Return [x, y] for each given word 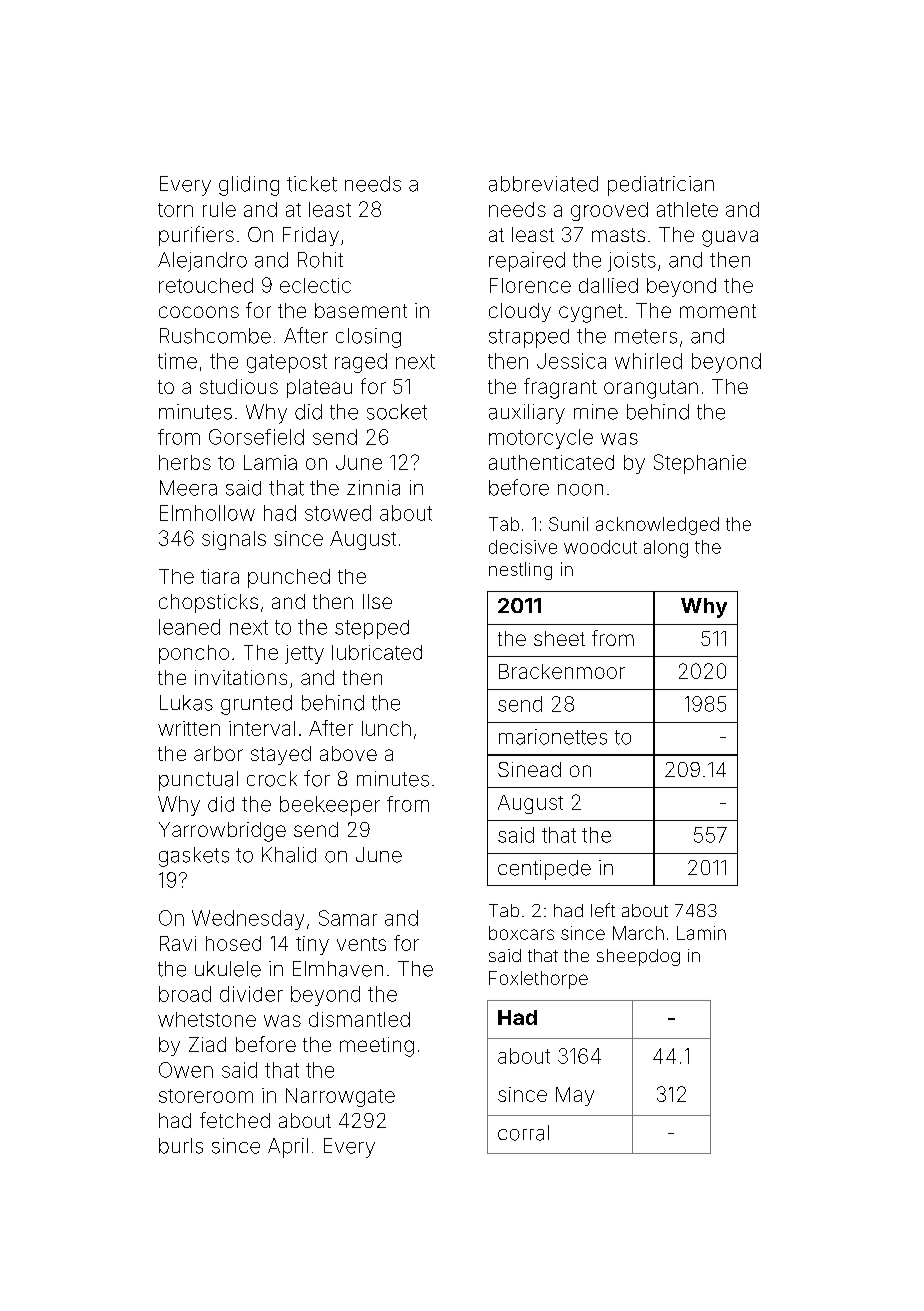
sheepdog [638, 957]
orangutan [651, 389]
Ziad [207, 1044]
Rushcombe [215, 336]
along [666, 549]
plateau [319, 388]
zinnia [373, 488]
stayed [281, 755]
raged [361, 363]
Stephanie [700, 464]
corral [523, 1133]
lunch [386, 728]
